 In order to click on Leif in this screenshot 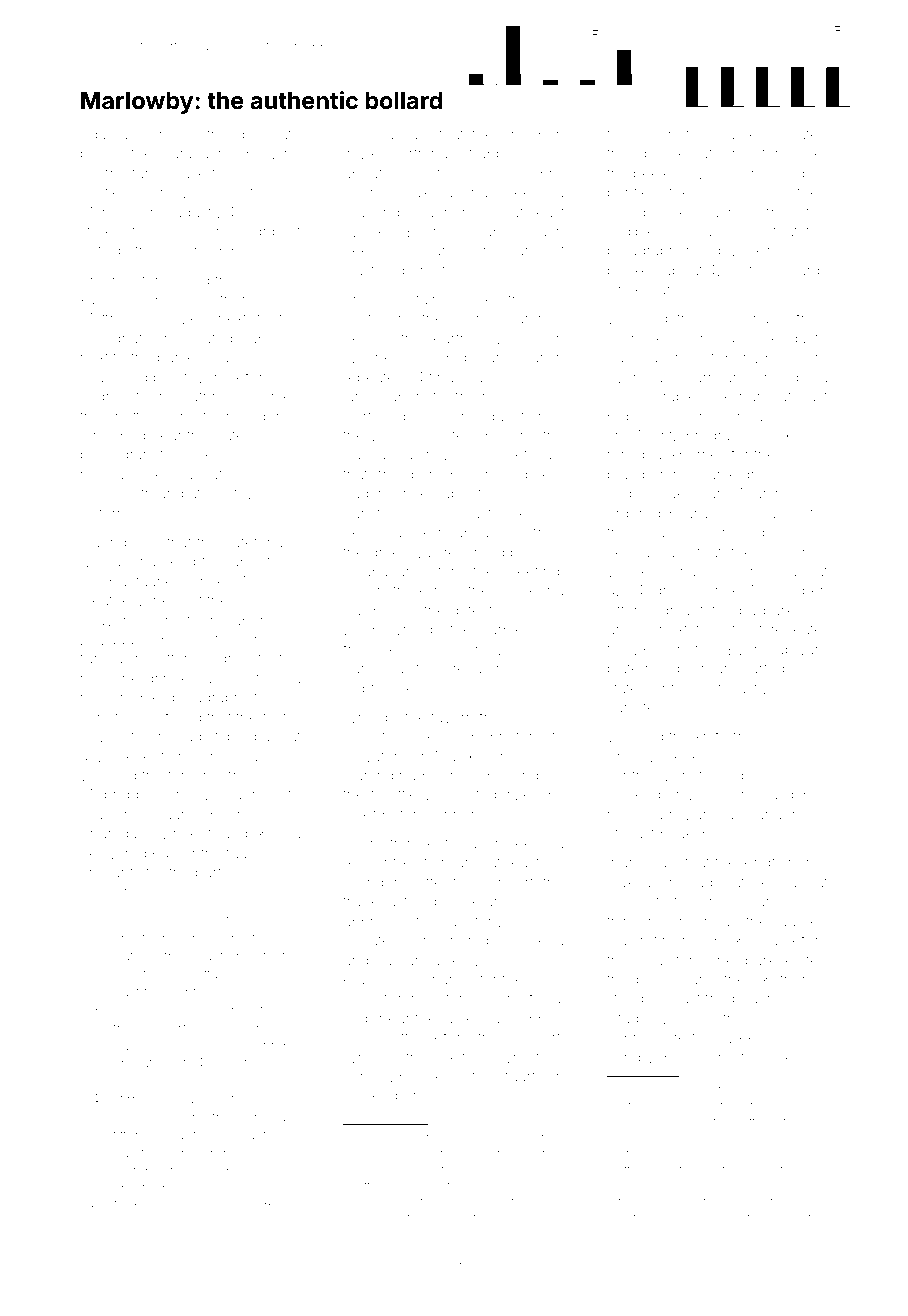, I will do `click(157, 717)`.
